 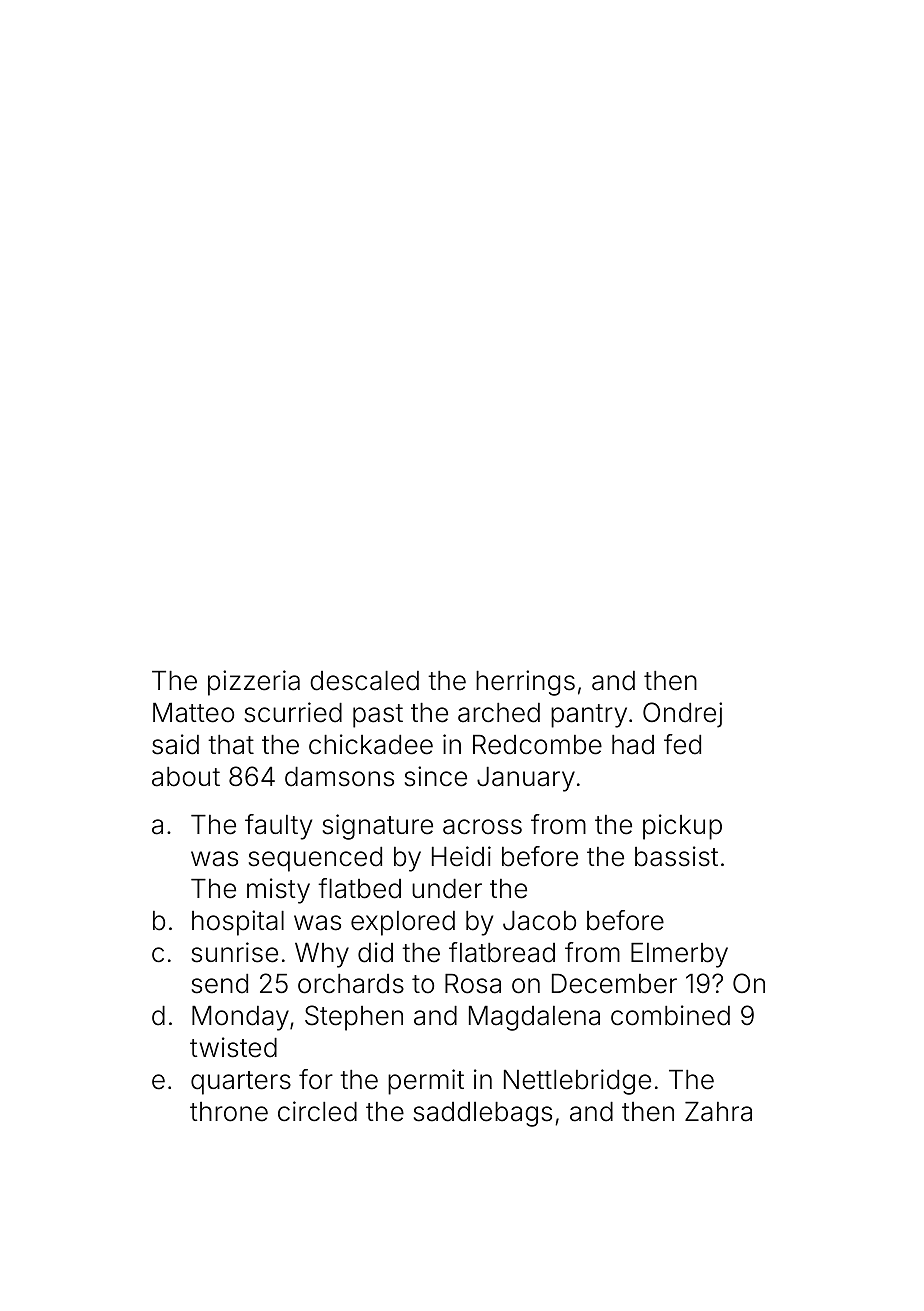 I want to click on said, so click(x=175, y=744).
